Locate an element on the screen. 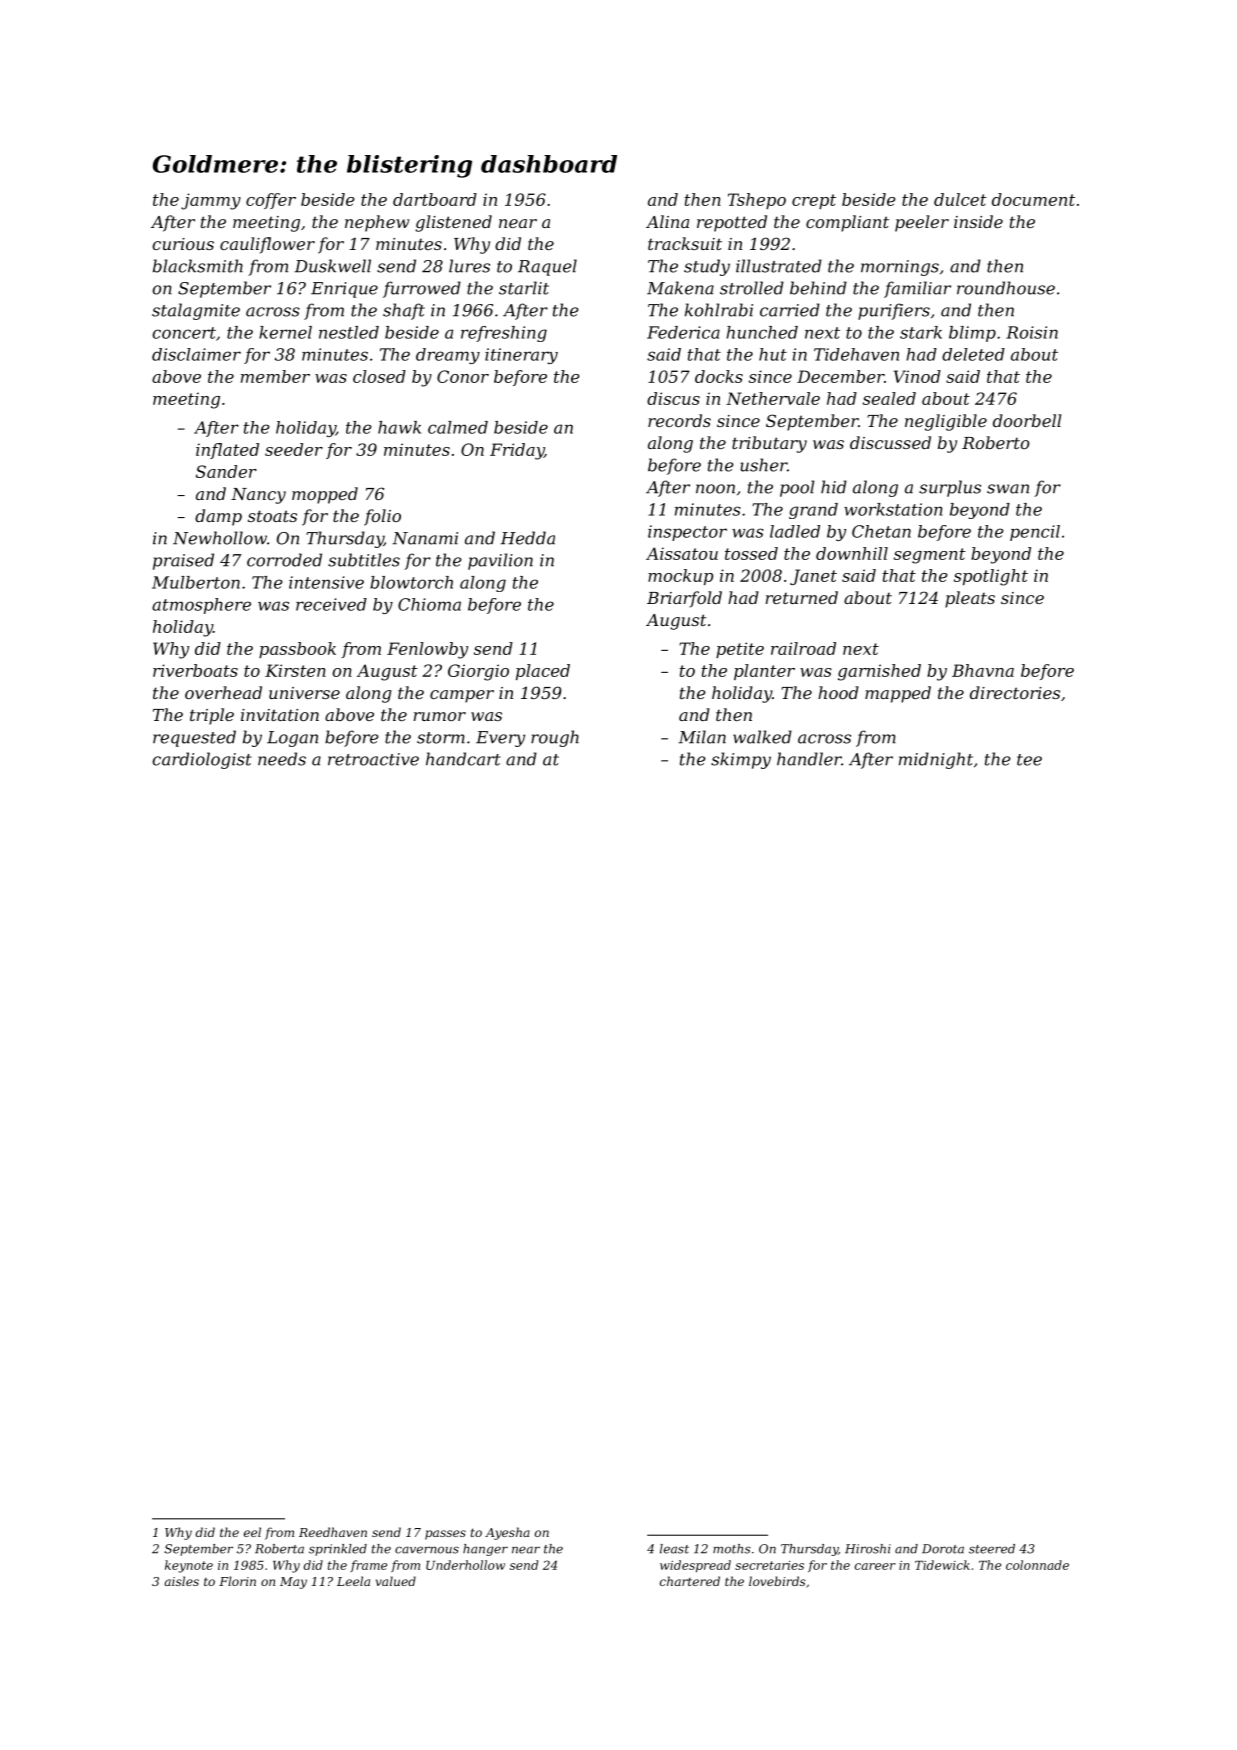 This screenshot has width=1237, height=1750. Hiroshi is located at coordinates (868, 1549).
